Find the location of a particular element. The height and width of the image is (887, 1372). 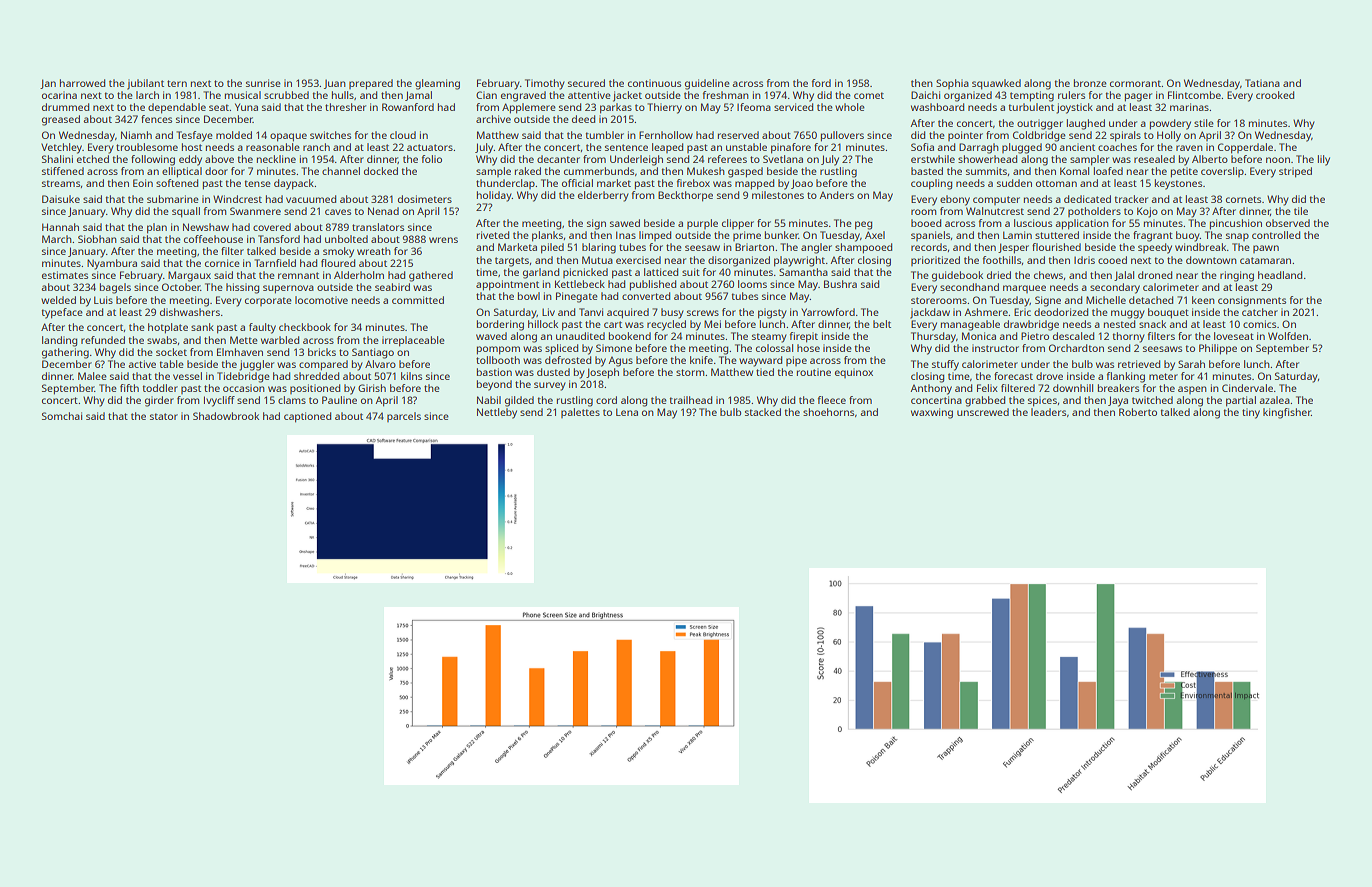

looms is located at coordinates (752, 284).
